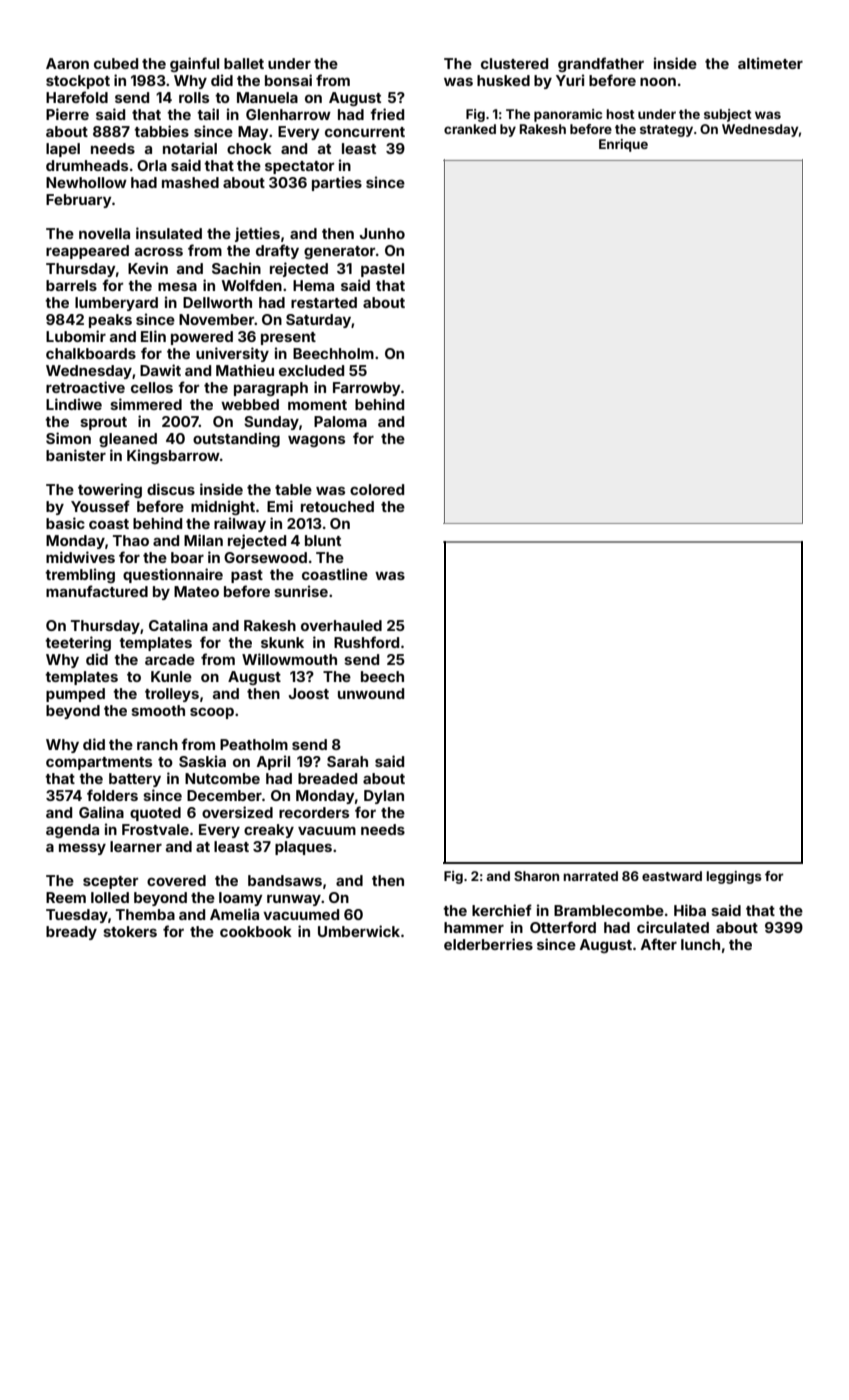  What do you see at coordinates (666, 131) in the screenshot?
I see `strategy` at bounding box center [666, 131].
